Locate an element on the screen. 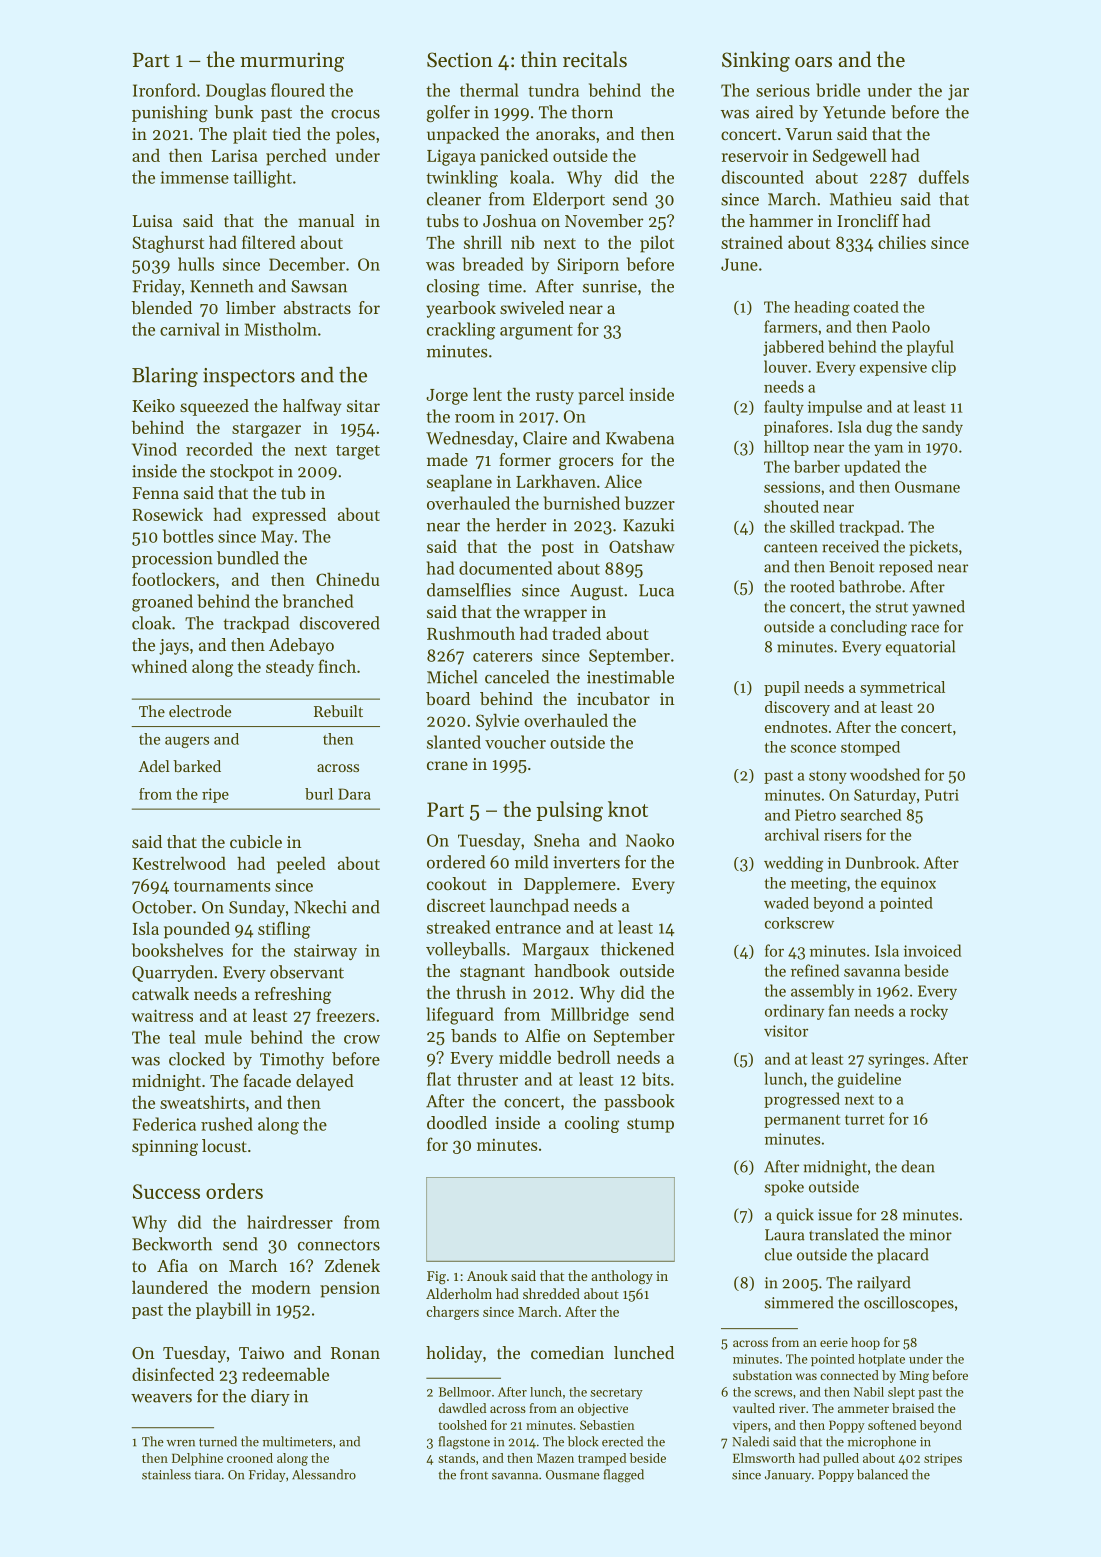 The image size is (1101, 1557). halfway is located at coordinates (312, 407).
